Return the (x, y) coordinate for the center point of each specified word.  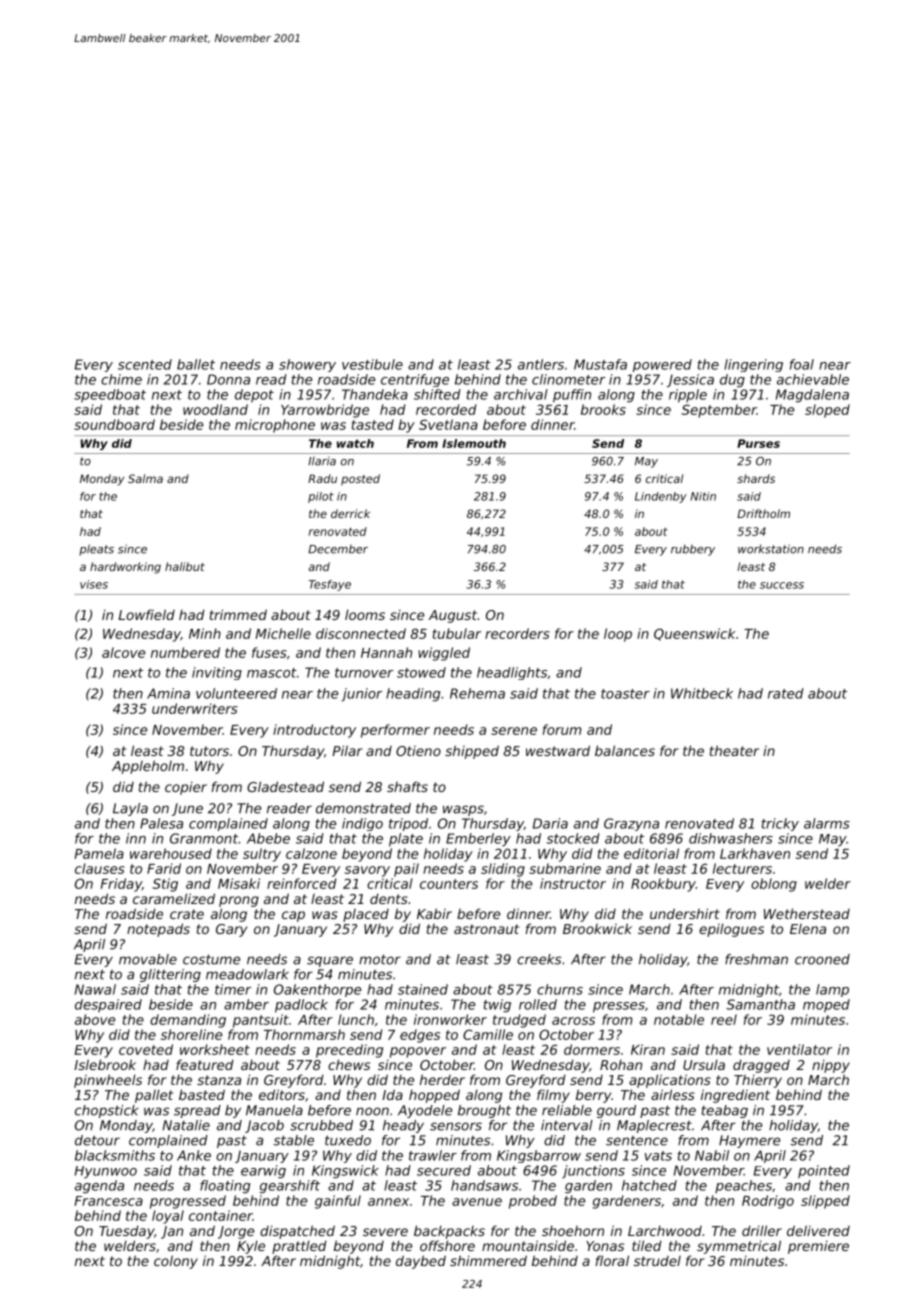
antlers (541, 364)
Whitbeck (702, 693)
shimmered (488, 1260)
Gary (231, 930)
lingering (753, 365)
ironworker (450, 1019)
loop (618, 635)
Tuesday (126, 1232)
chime (121, 379)
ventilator (799, 1049)
